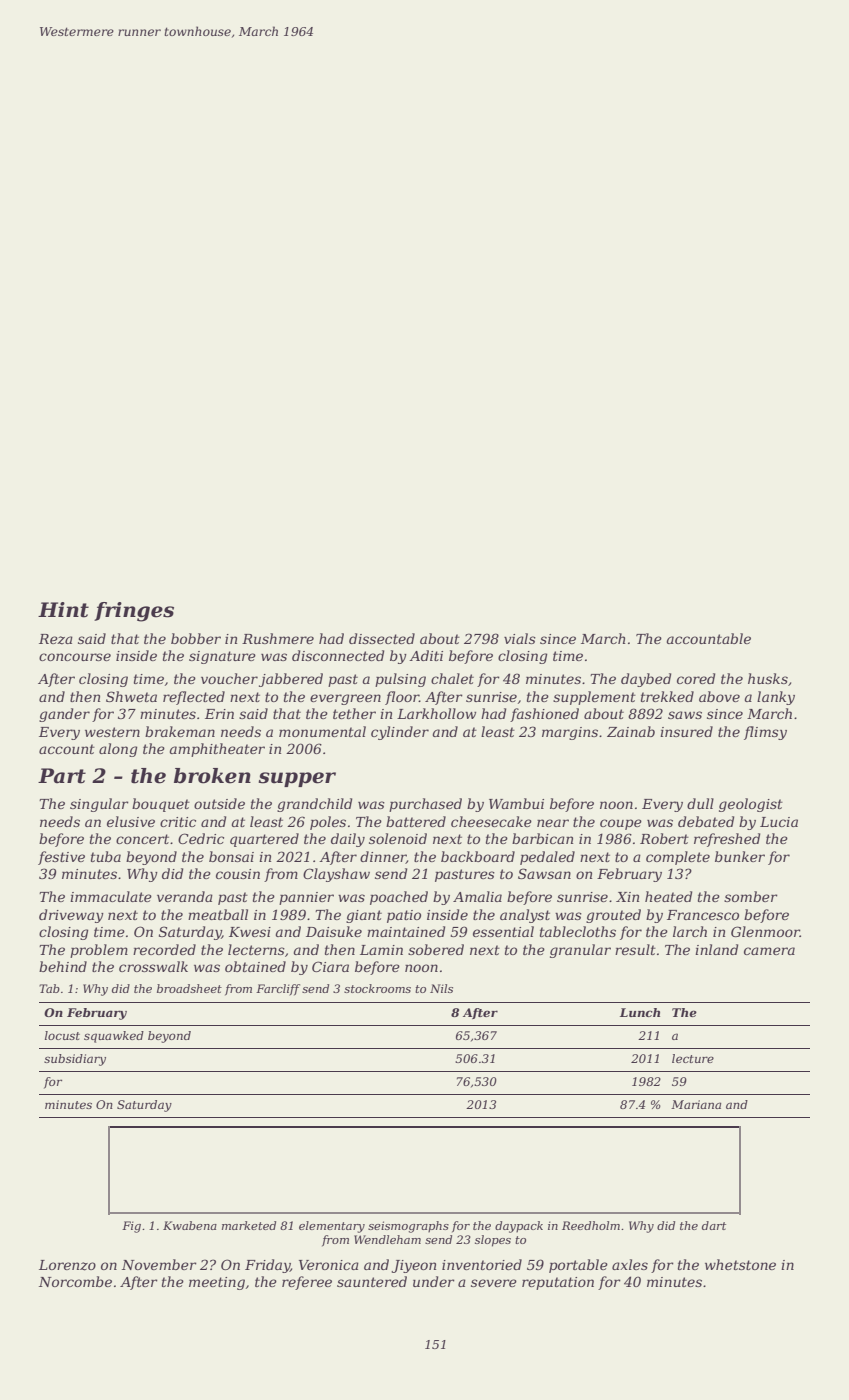 The height and width of the screenshot is (1400, 849). Describe the element at coordinates (218, 914) in the screenshot. I see `meatball` at that location.
